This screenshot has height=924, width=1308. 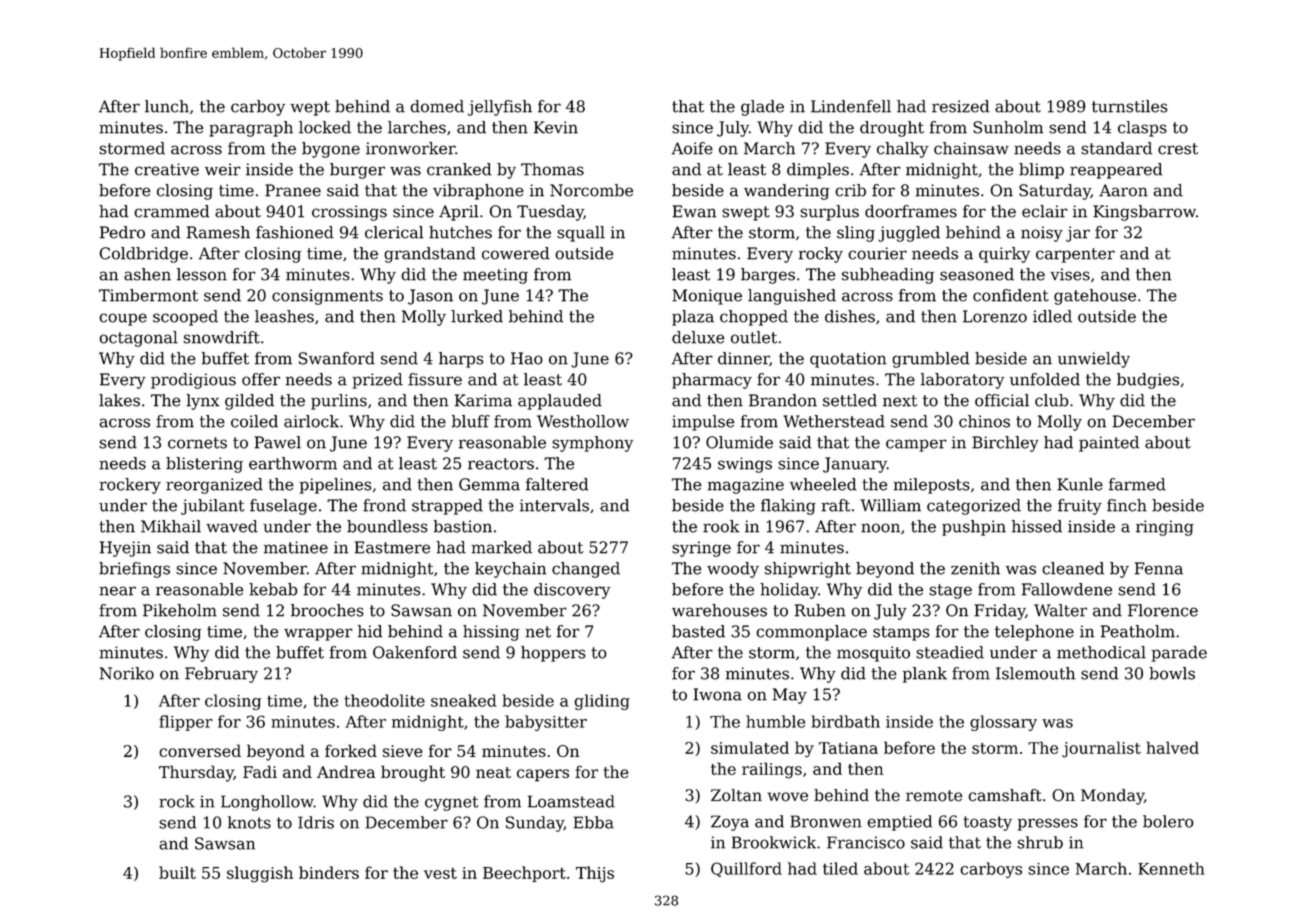 I want to click on Hao, so click(x=527, y=358).
